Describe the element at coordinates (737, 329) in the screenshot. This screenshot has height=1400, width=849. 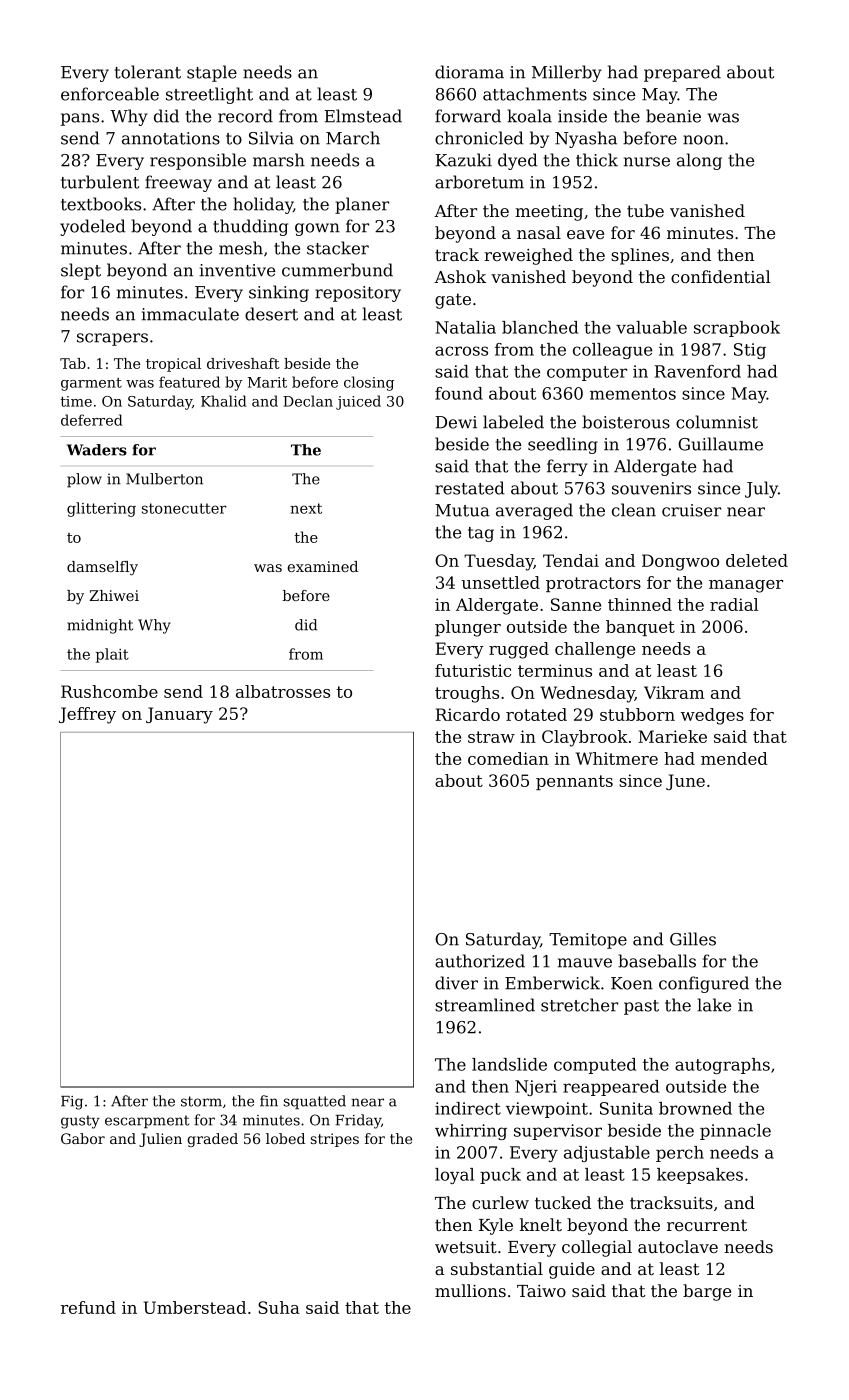
I see `scrapbook` at that location.
